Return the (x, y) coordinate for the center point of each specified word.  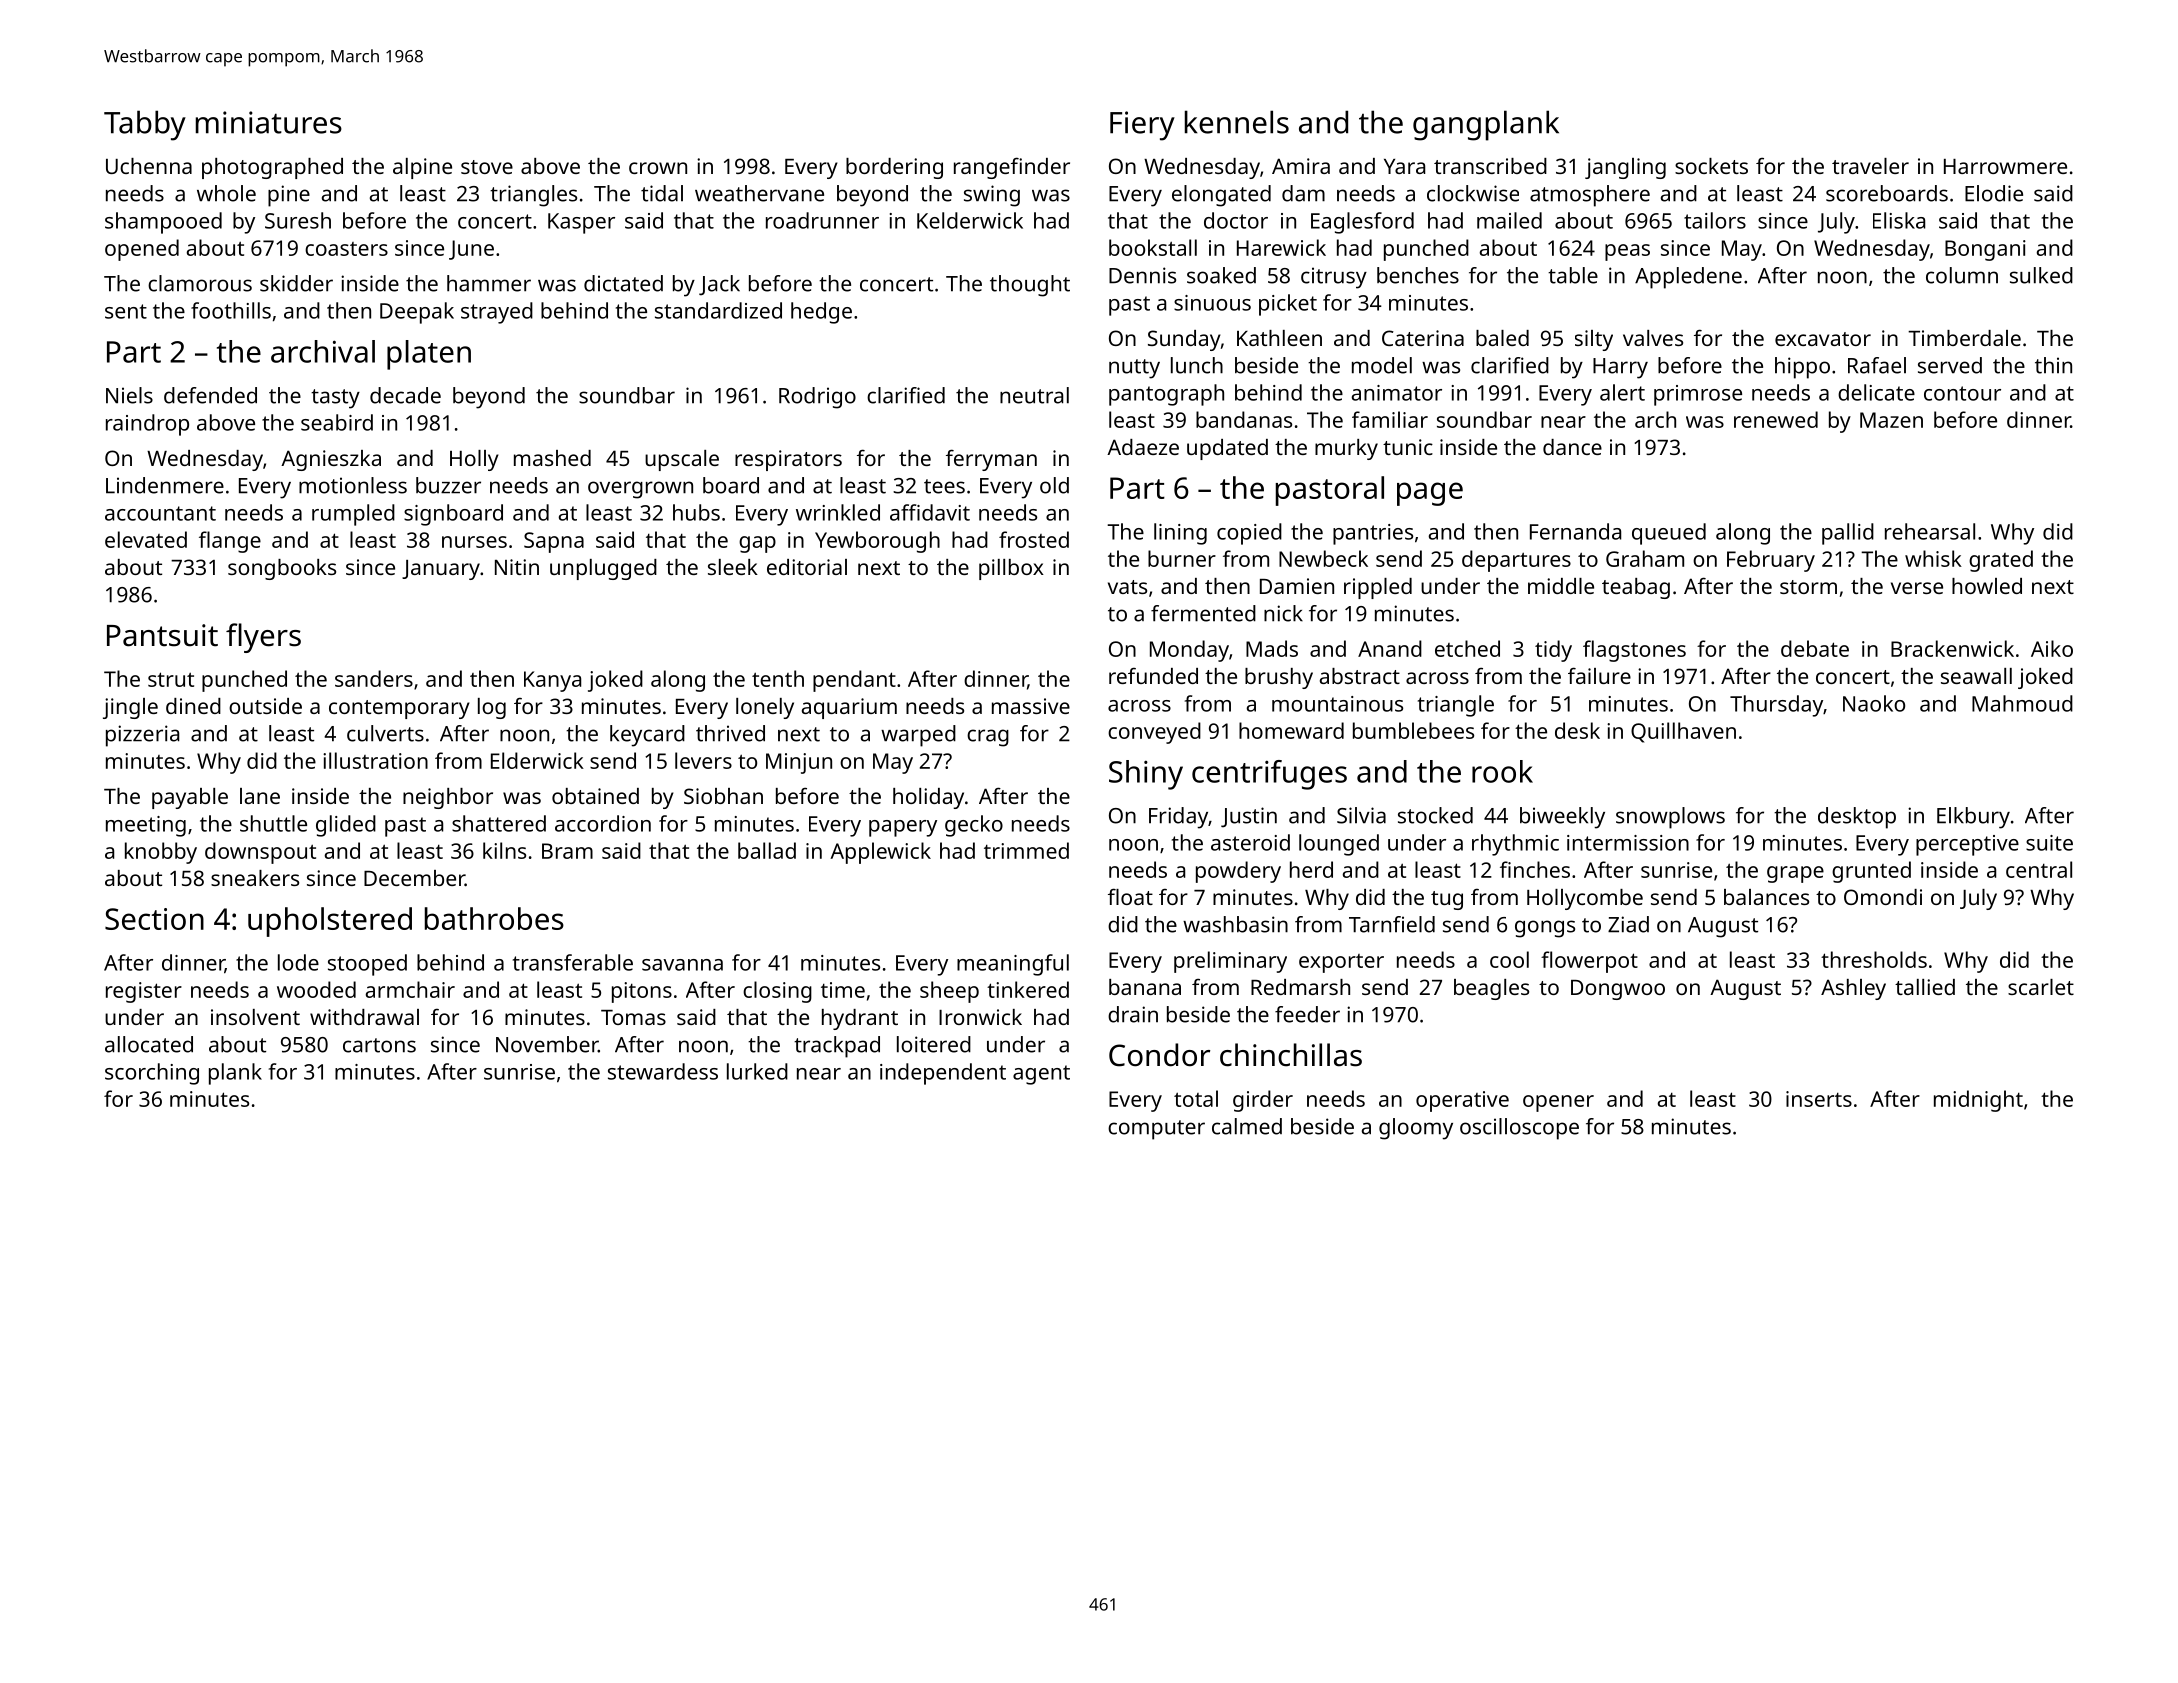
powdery (1238, 872)
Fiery (1142, 126)
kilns (504, 850)
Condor (1159, 1055)
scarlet (2041, 987)
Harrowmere (2005, 166)
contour (1962, 393)
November (547, 1044)
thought (1030, 286)
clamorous (200, 283)
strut (171, 679)
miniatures (269, 122)
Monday (1189, 651)
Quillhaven (1683, 732)
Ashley (1853, 989)
